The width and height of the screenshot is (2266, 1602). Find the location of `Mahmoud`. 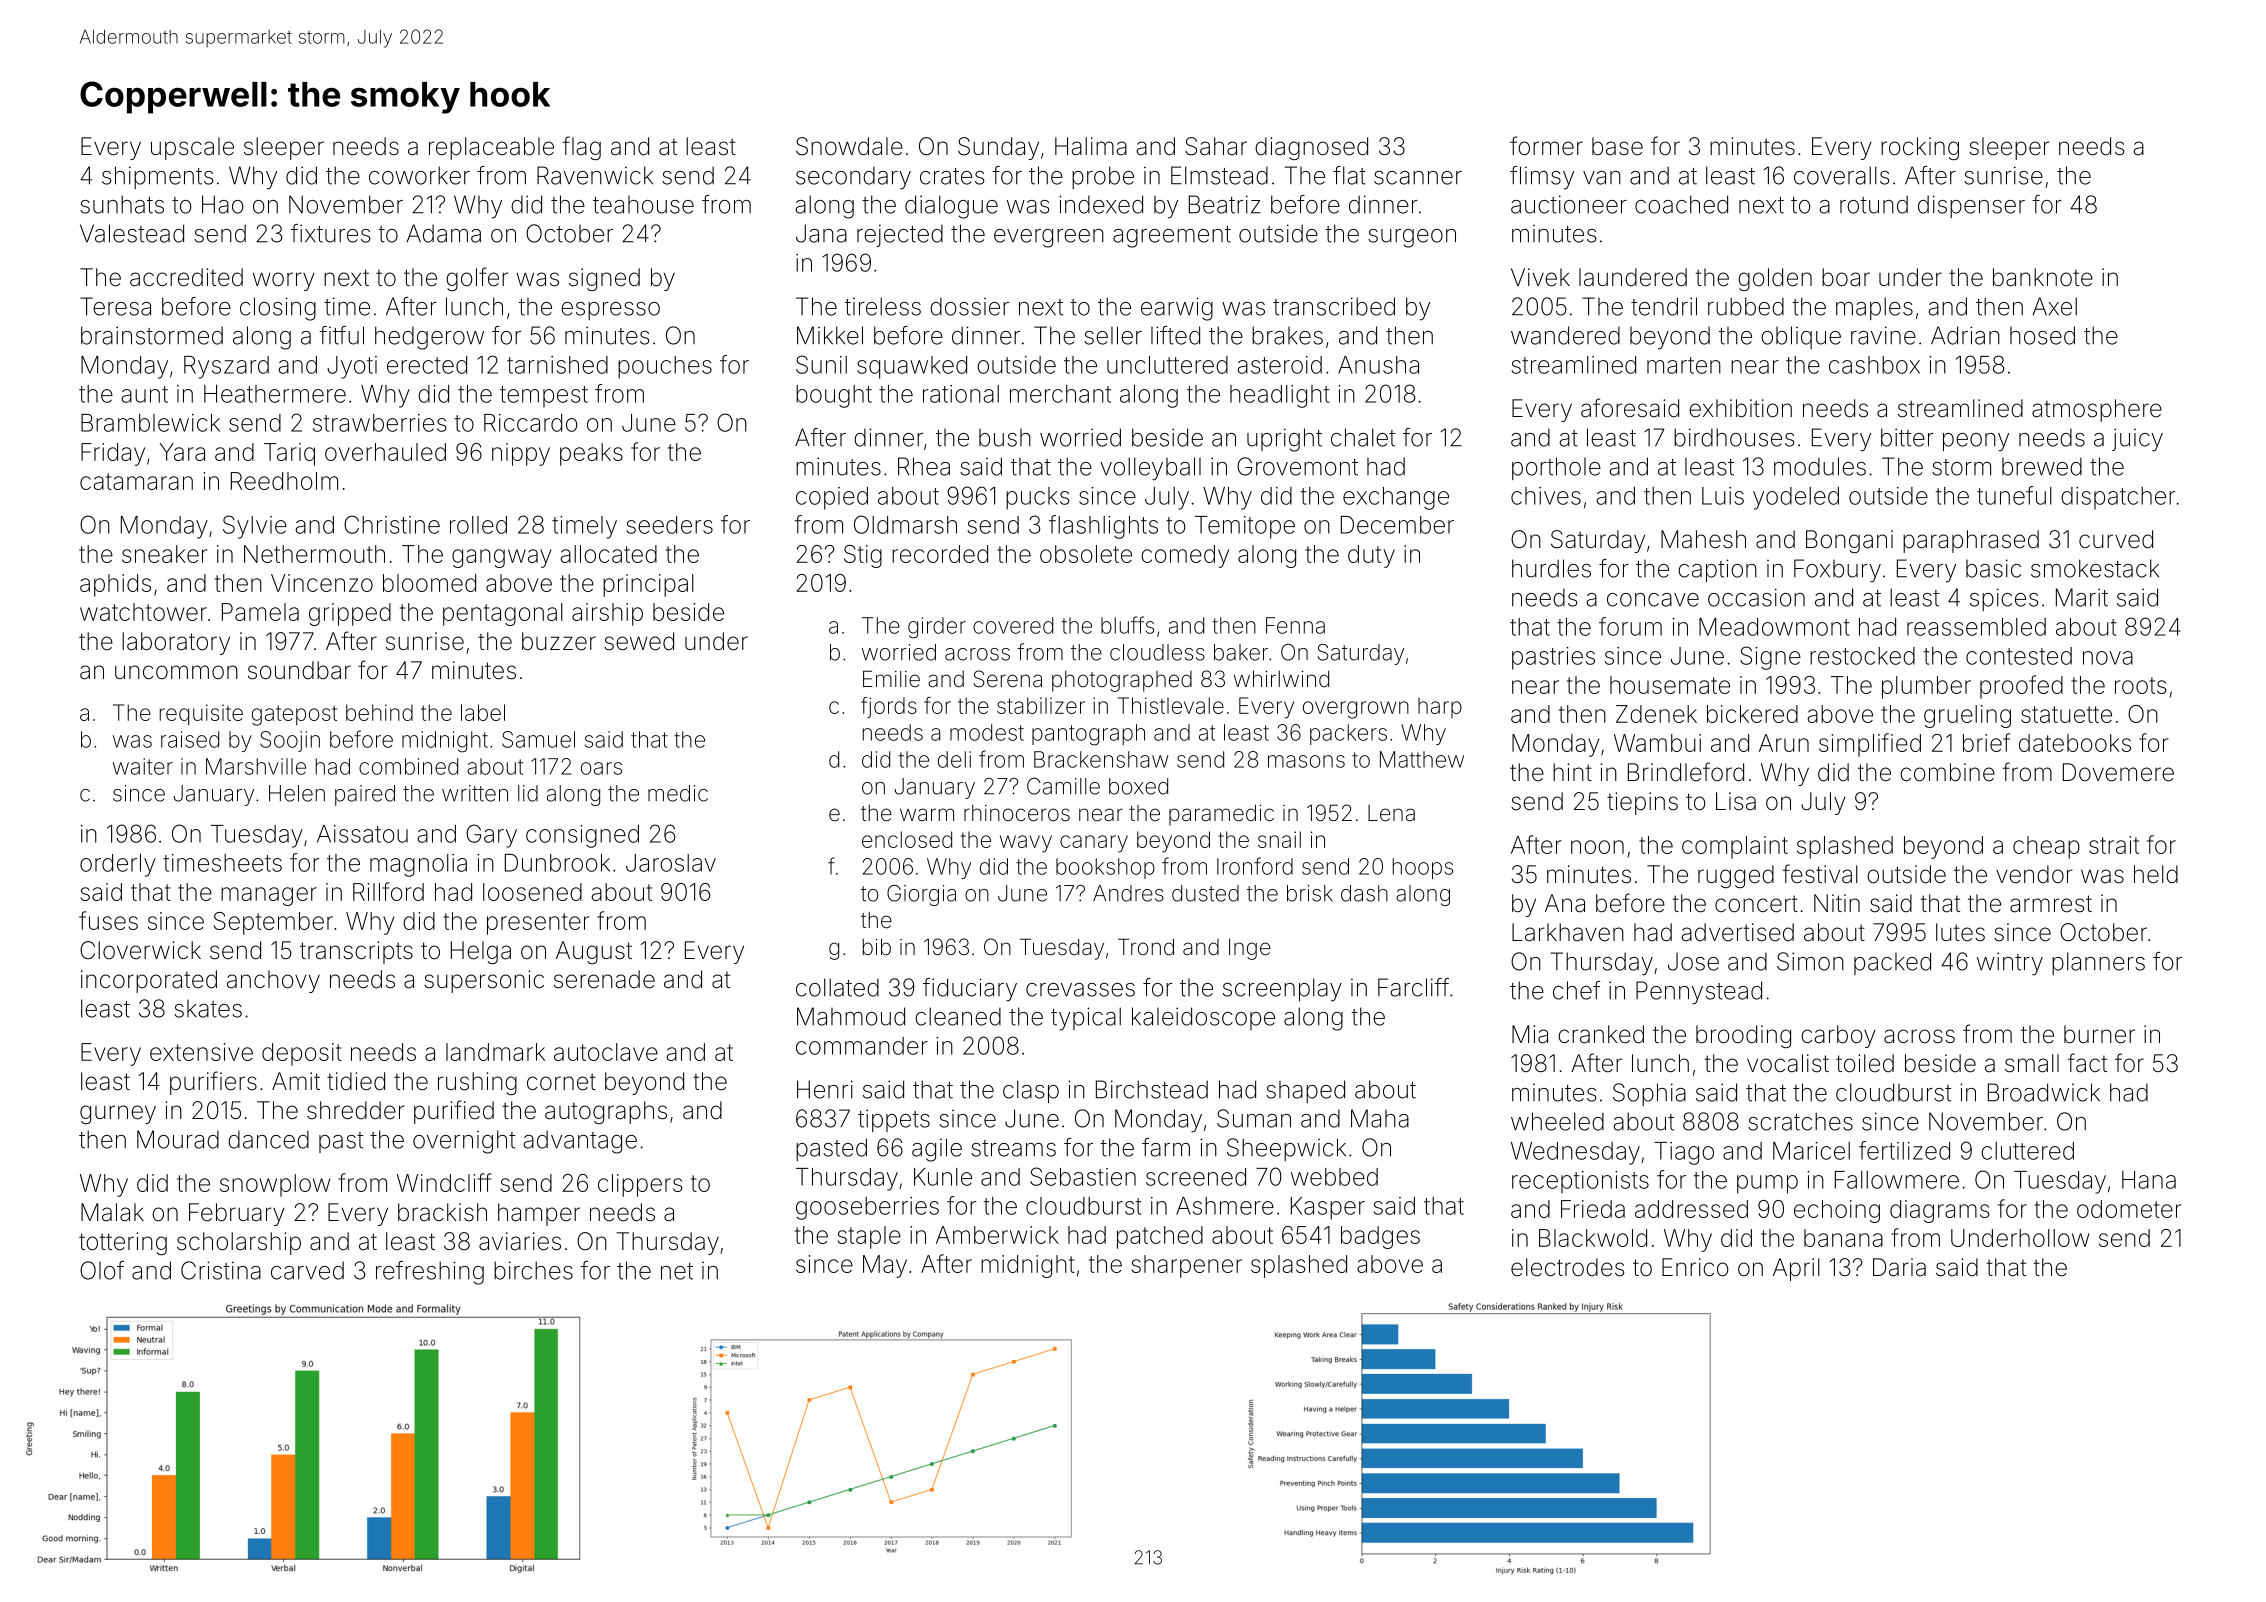

Mahmoud is located at coordinates (851, 1016).
